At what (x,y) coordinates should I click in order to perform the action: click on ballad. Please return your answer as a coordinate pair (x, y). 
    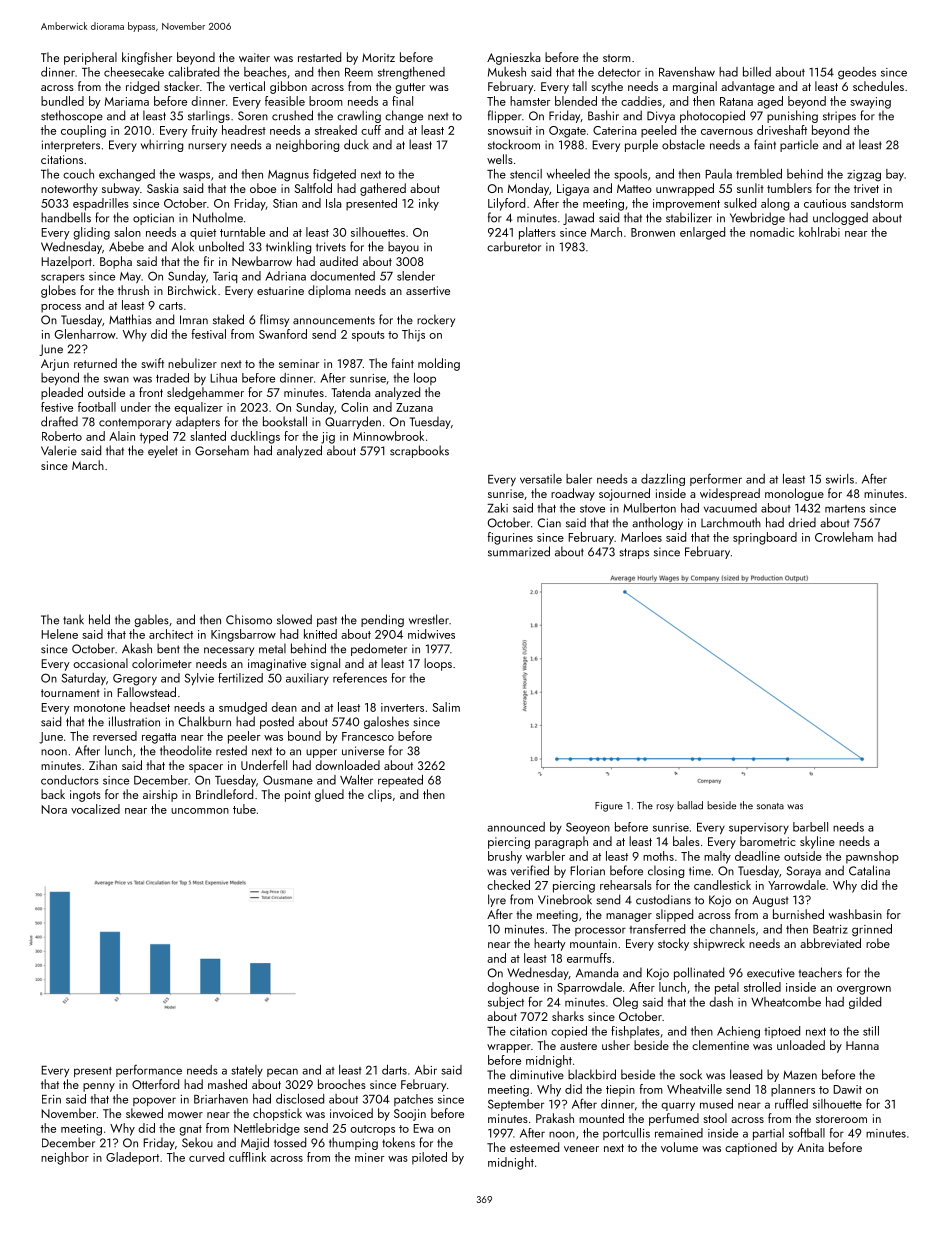
    Looking at the image, I should click on (690, 805).
